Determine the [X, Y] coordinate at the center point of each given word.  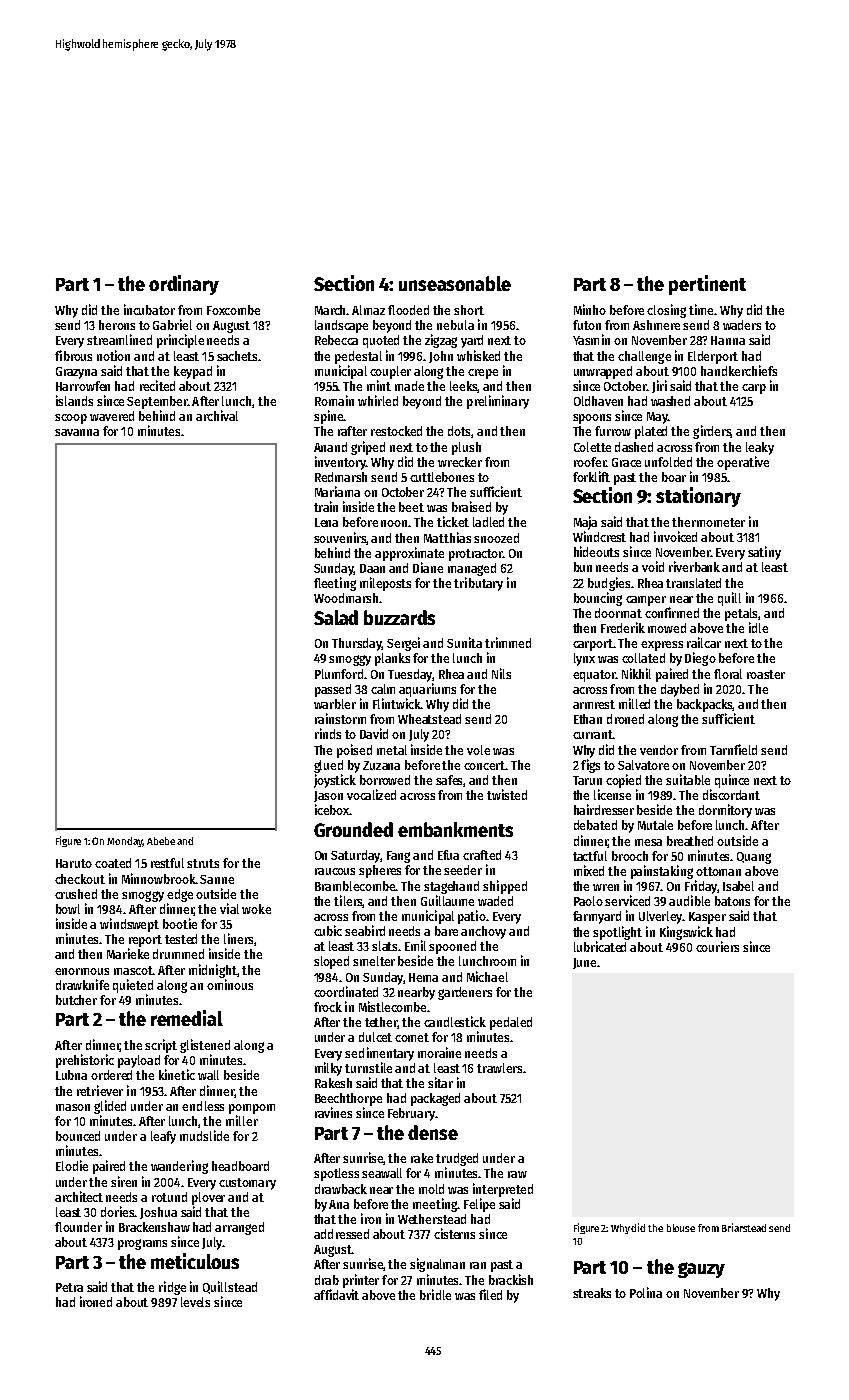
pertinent [707, 285]
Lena [326, 522]
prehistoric [85, 1061]
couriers [717, 946]
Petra [69, 1287]
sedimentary [379, 1054]
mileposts [385, 584]
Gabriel [172, 324]
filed [490, 1294]
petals [741, 614]
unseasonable [455, 283]
